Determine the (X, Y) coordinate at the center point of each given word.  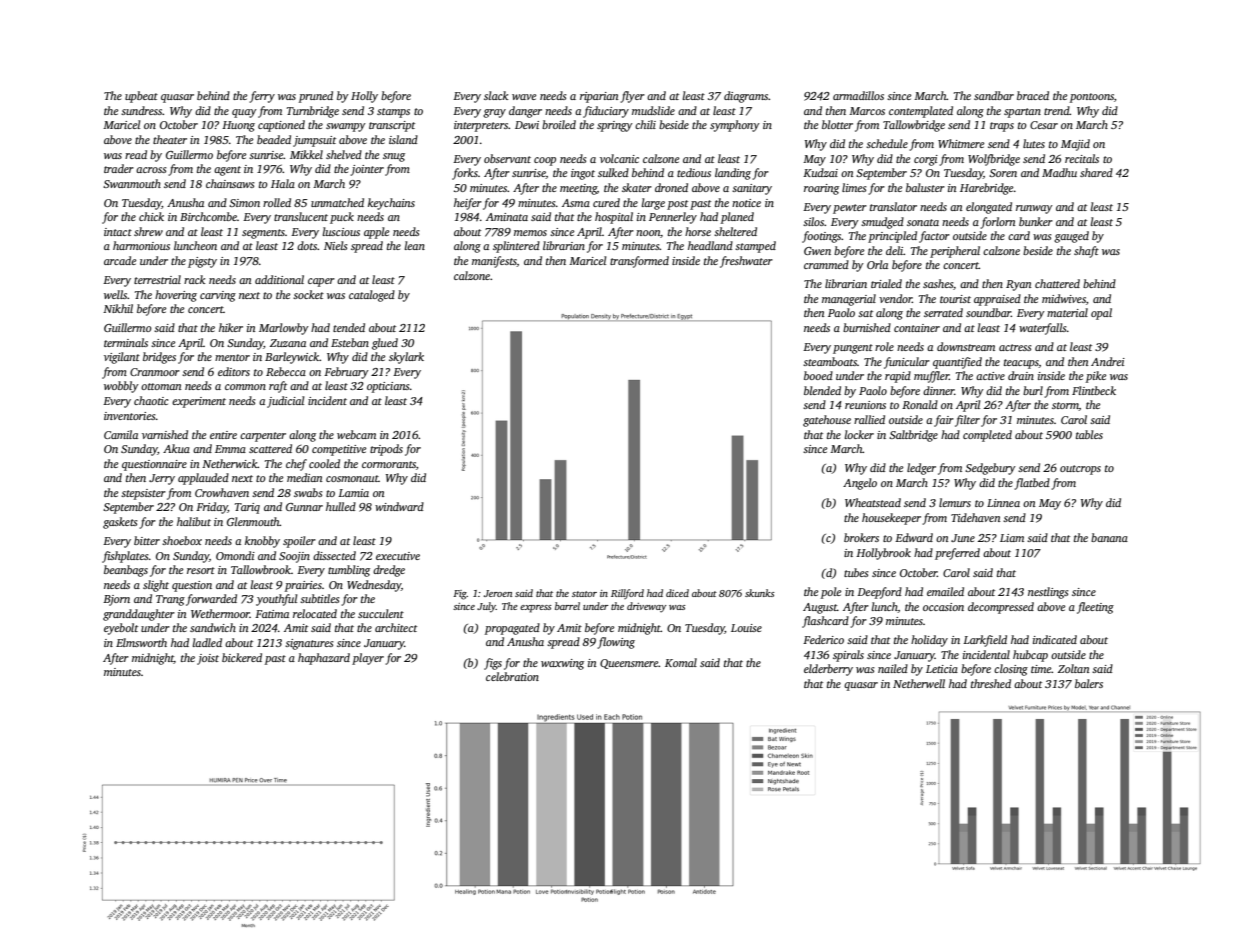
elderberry (828, 670)
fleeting (1095, 608)
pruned (316, 97)
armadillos (858, 95)
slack (496, 95)
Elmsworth (141, 642)
